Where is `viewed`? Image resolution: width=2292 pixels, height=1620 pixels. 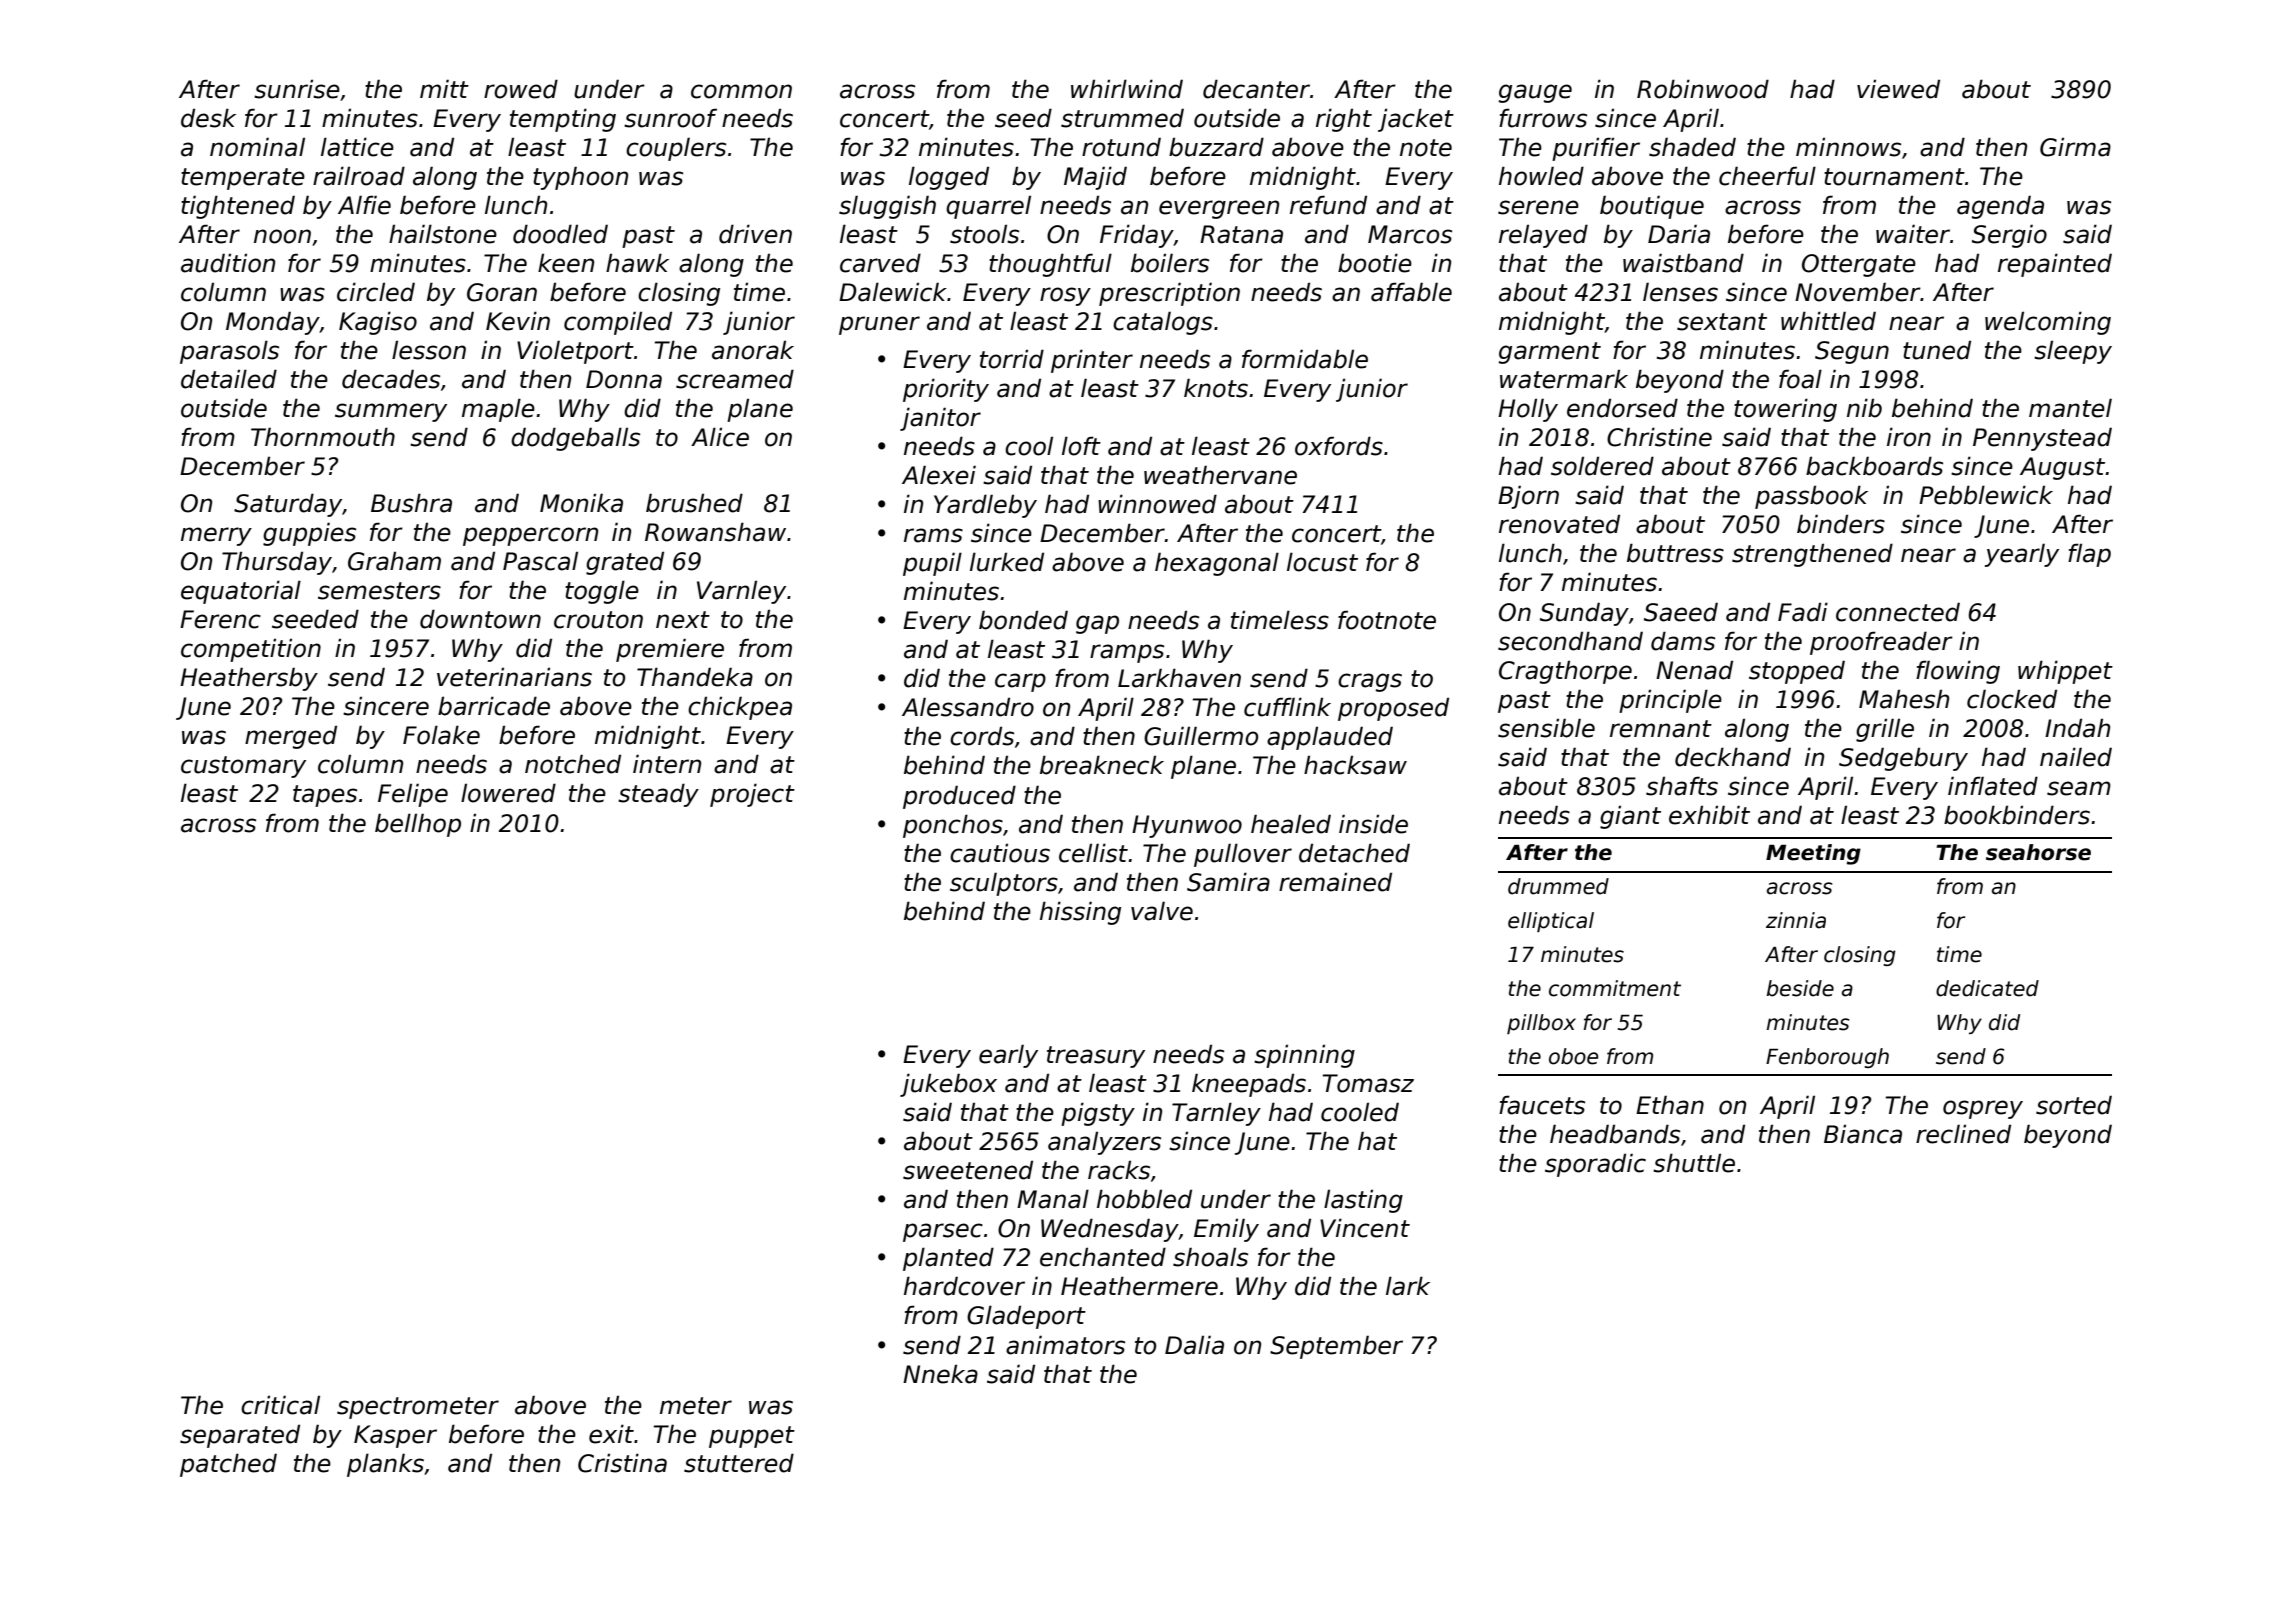
viewed is located at coordinates (1898, 89).
